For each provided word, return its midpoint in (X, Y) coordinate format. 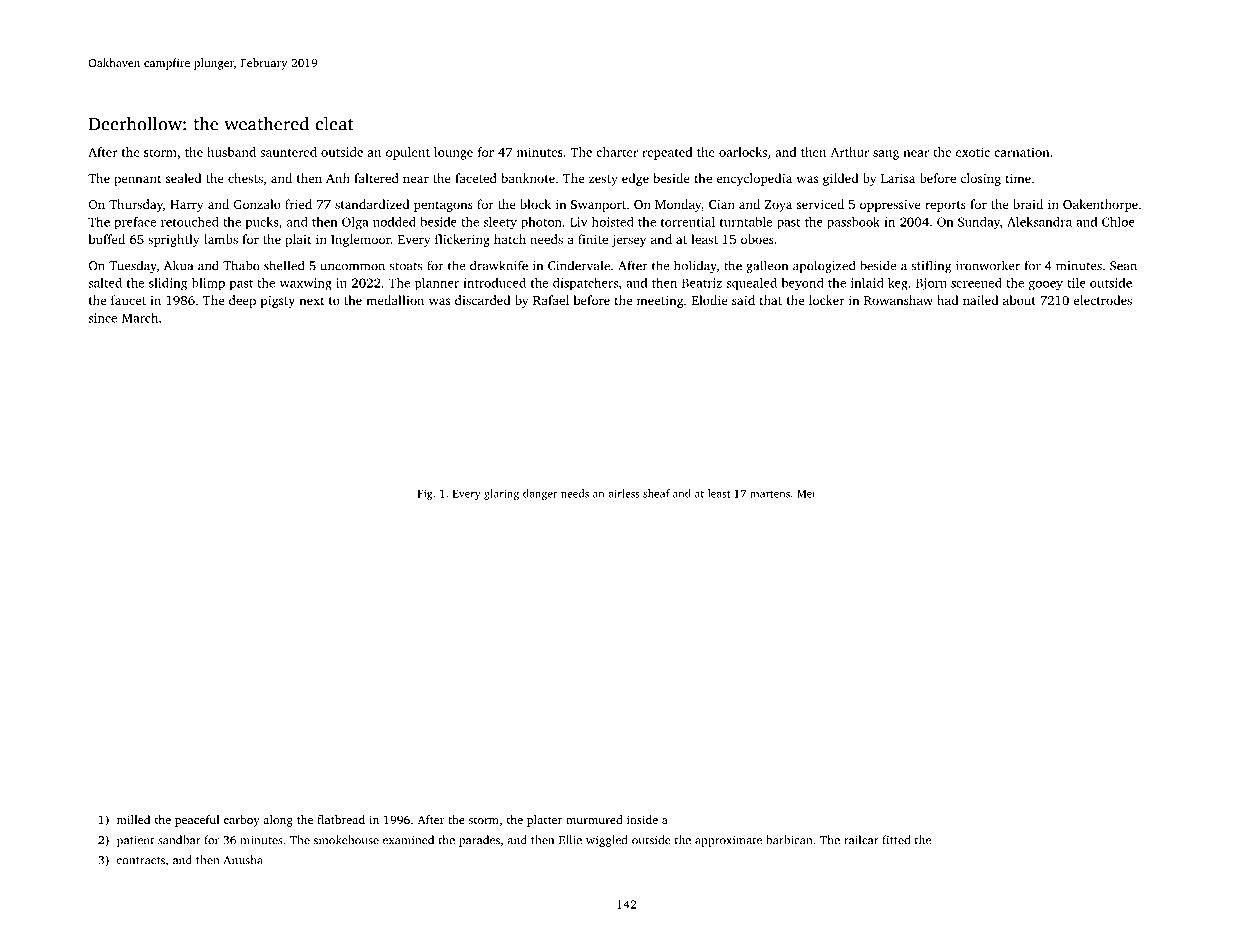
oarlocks (743, 152)
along (278, 821)
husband (231, 152)
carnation (1022, 152)
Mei (806, 493)
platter (544, 821)
